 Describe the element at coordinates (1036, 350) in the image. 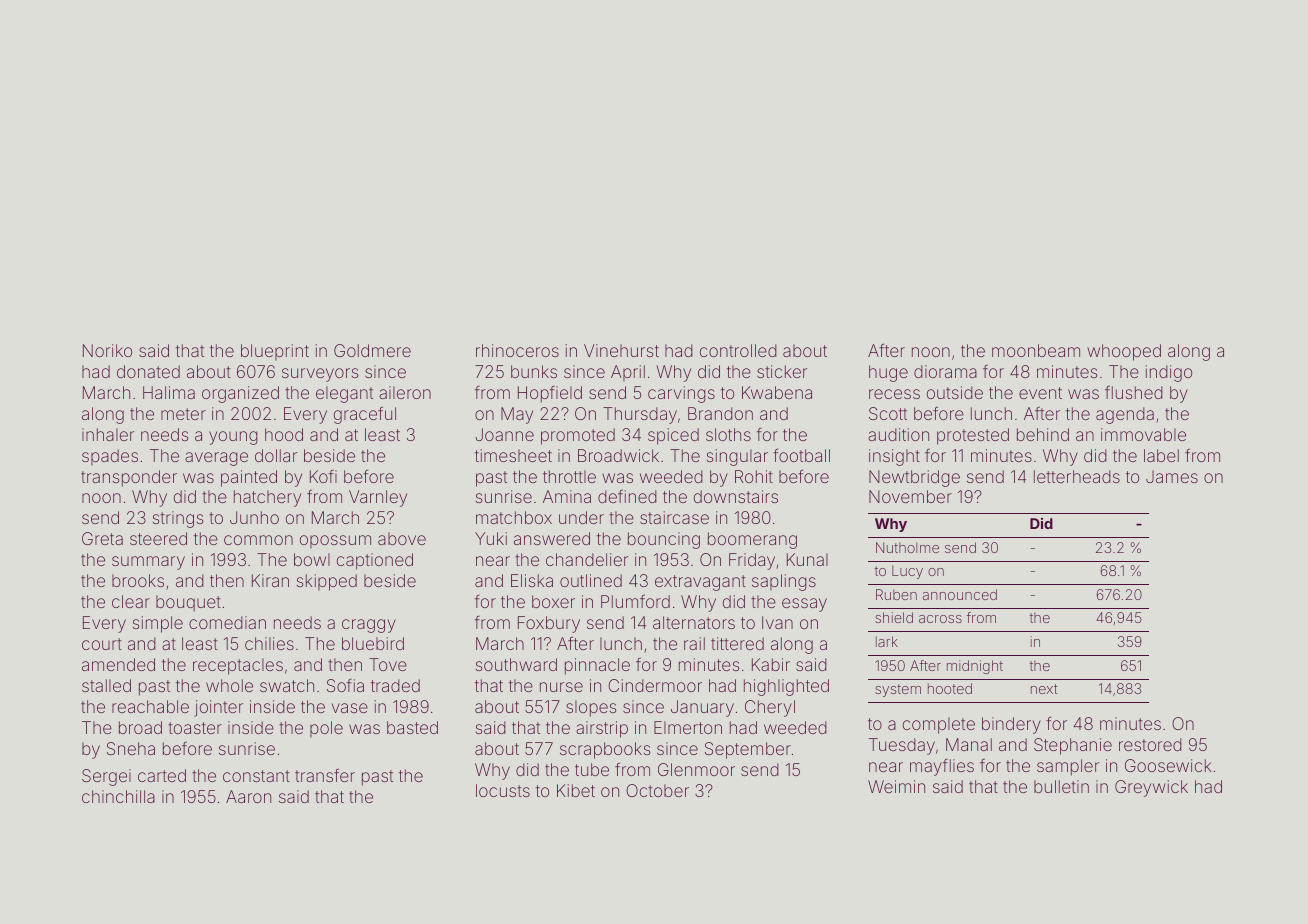

I see `moonbeam` at that location.
